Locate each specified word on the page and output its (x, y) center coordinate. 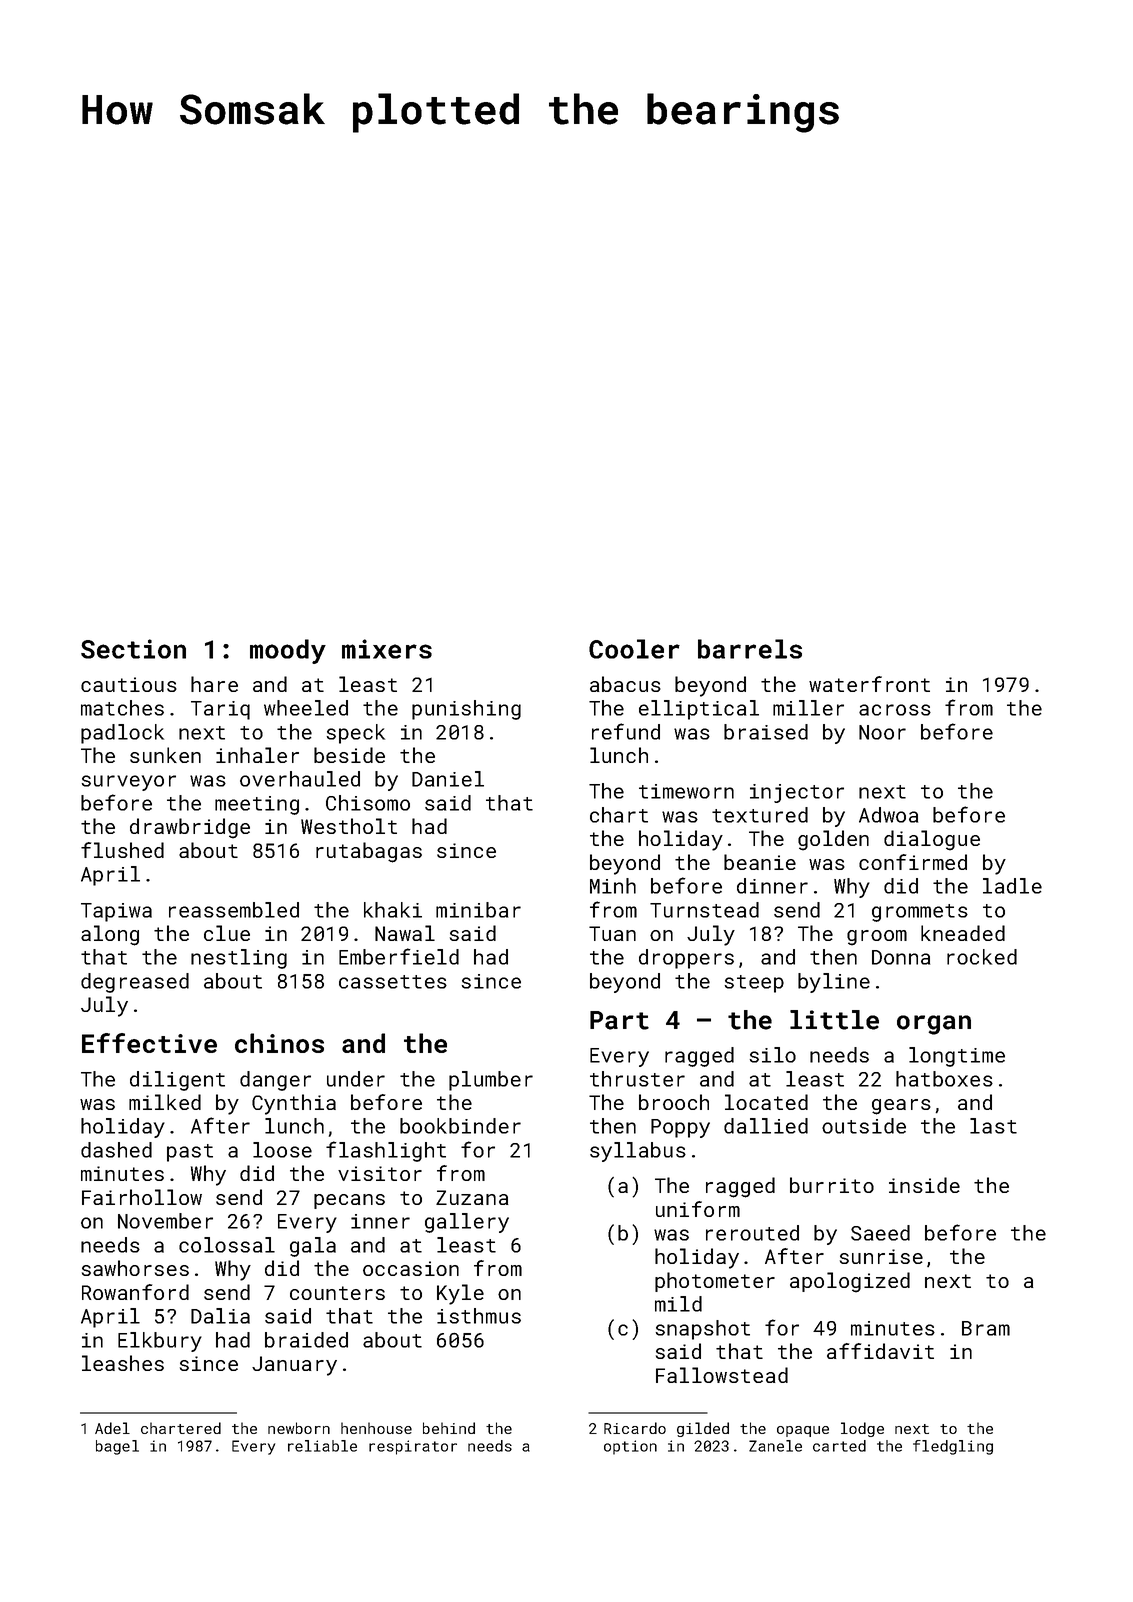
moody (288, 651)
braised (766, 732)
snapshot (703, 1330)
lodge (862, 1429)
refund (626, 731)
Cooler (634, 649)
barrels (750, 649)
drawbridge (190, 828)
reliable (322, 1446)
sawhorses (135, 1268)
